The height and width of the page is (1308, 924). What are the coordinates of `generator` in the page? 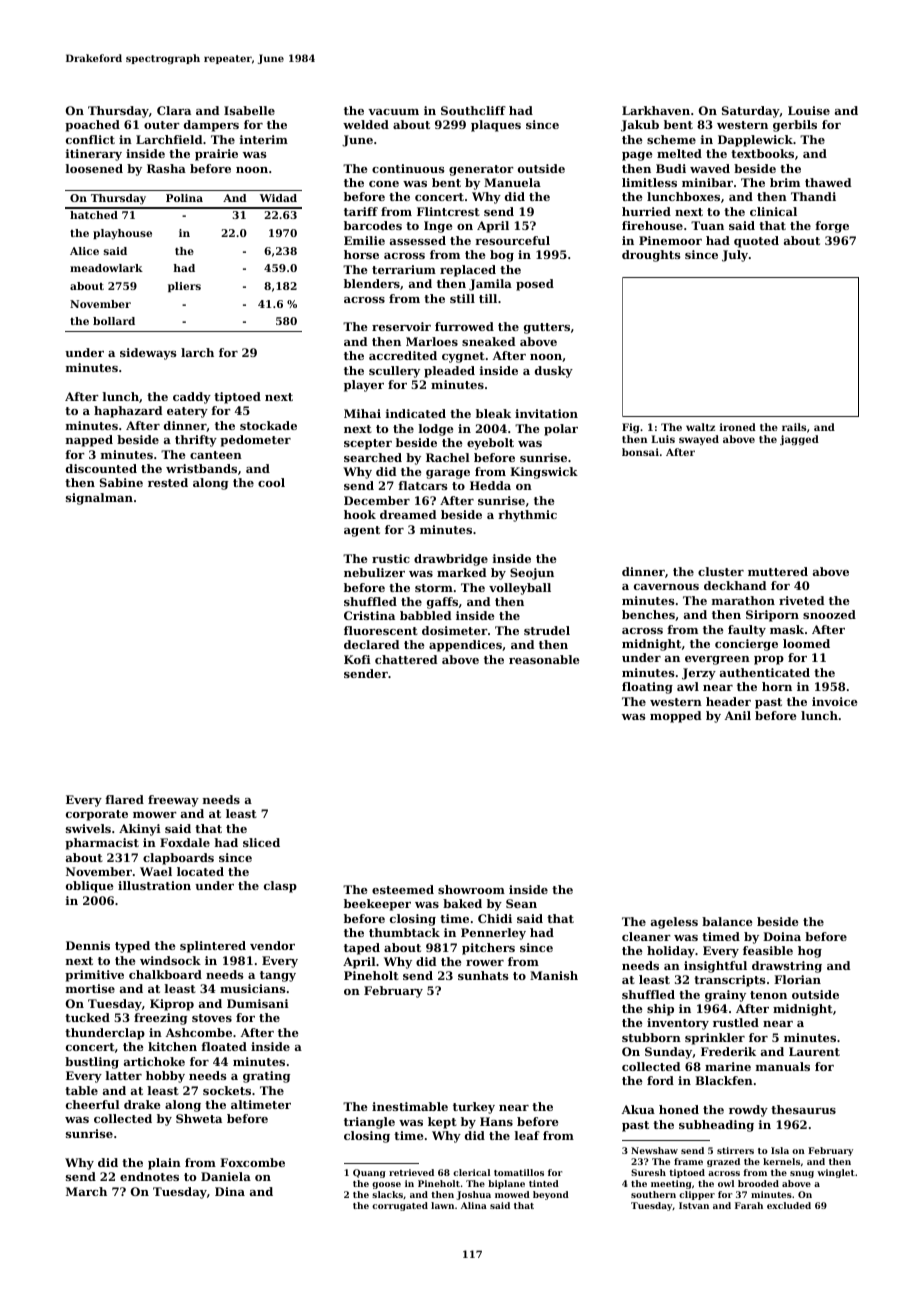 It's located at (481, 170).
